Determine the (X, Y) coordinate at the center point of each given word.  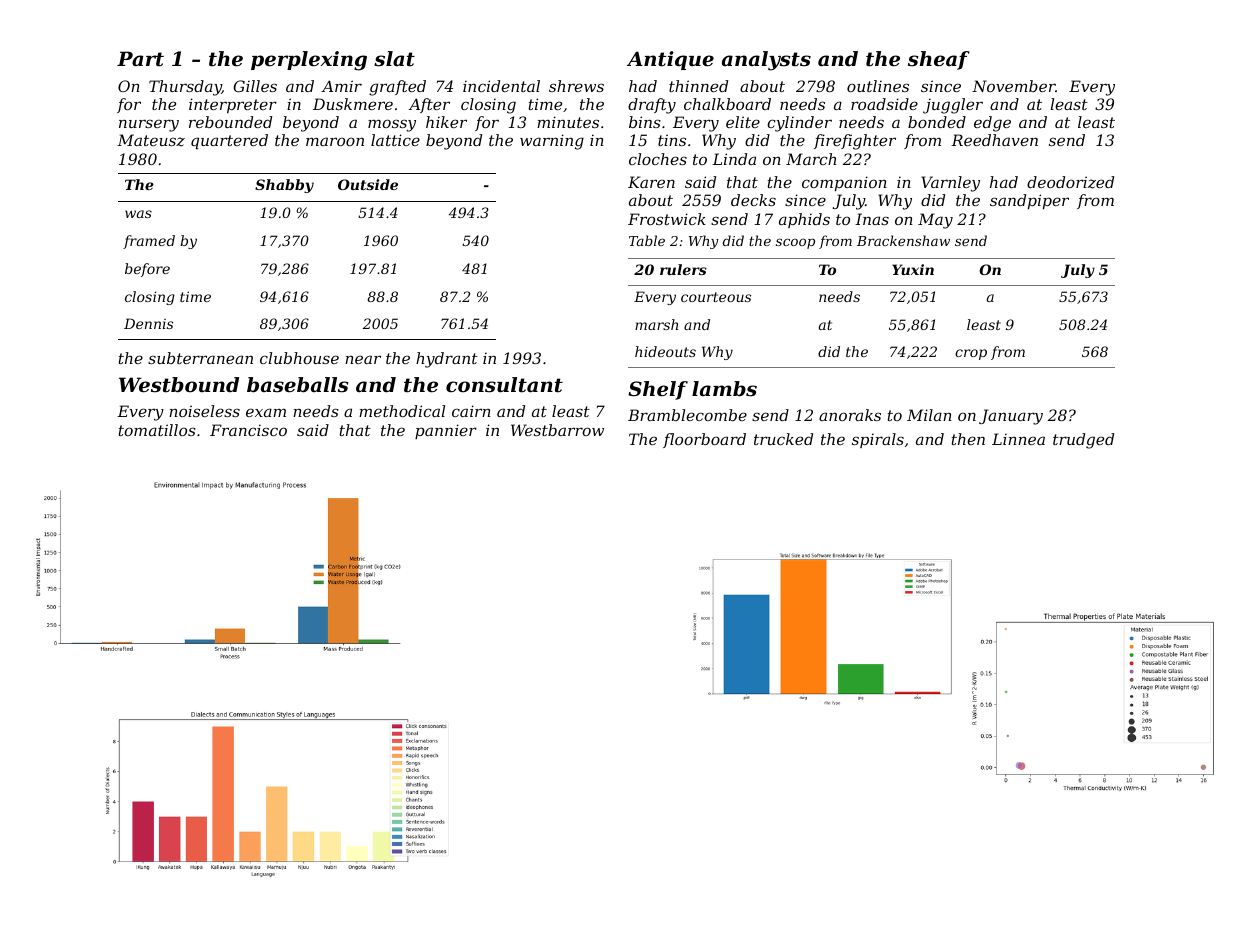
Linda (734, 159)
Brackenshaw (903, 240)
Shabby (284, 186)
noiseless (204, 411)
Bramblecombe (687, 415)
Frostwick (667, 219)
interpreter (233, 105)
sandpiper (1029, 201)
